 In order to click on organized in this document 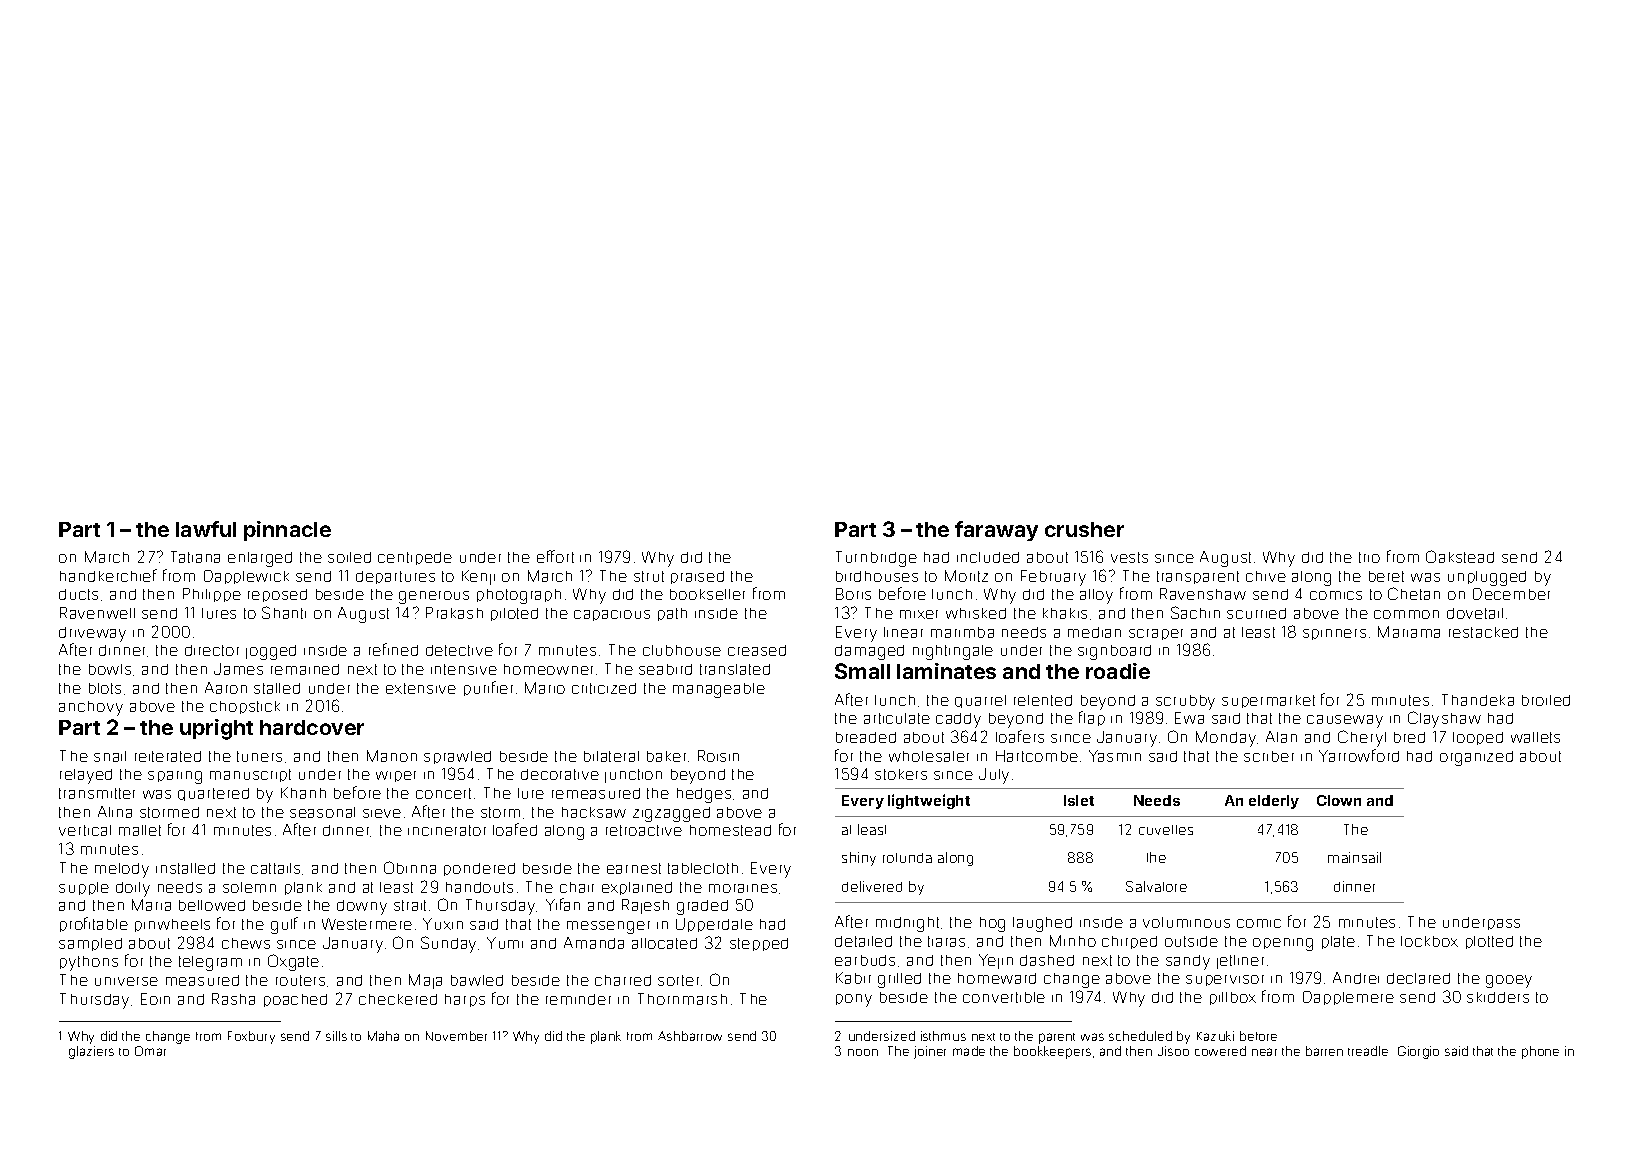, I will do `click(1476, 758)`.
